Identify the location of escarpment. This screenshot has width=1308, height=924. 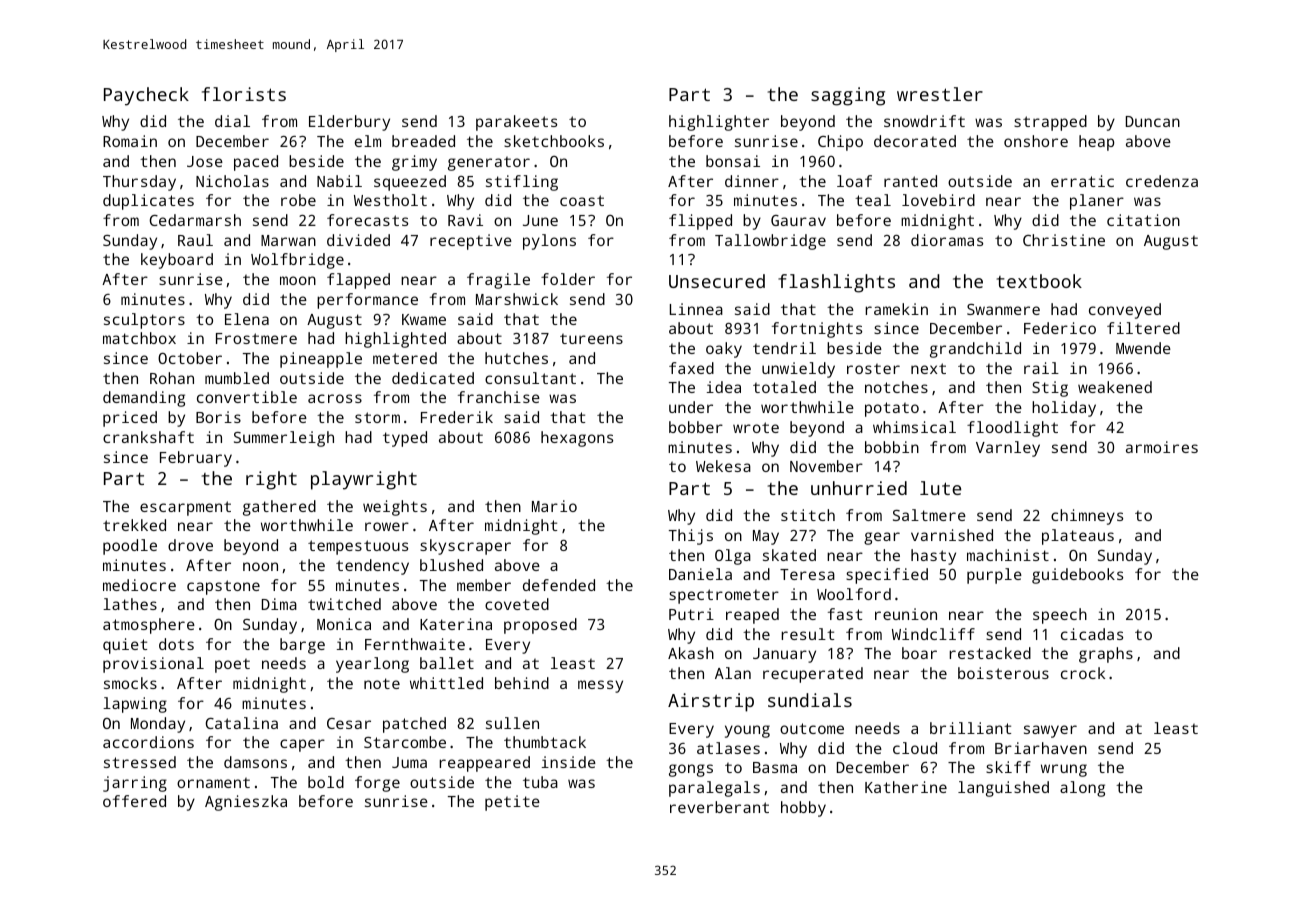
(185, 508).
